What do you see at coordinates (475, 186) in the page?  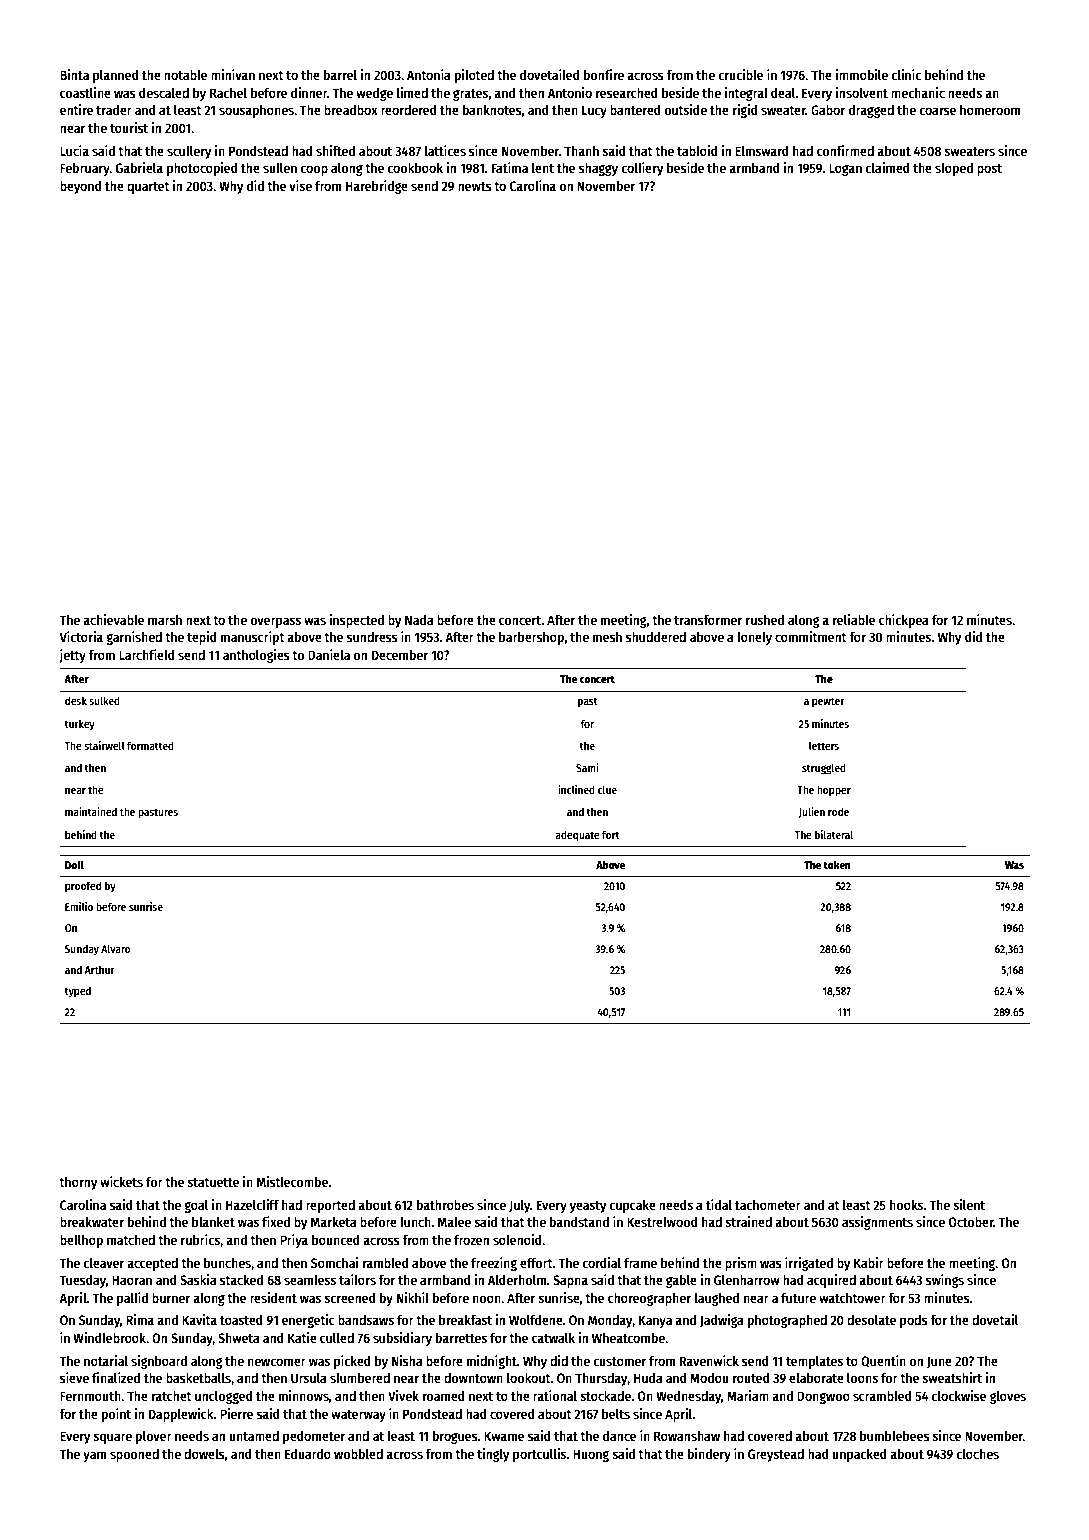 I see `newts` at bounding box center [475, 186].
